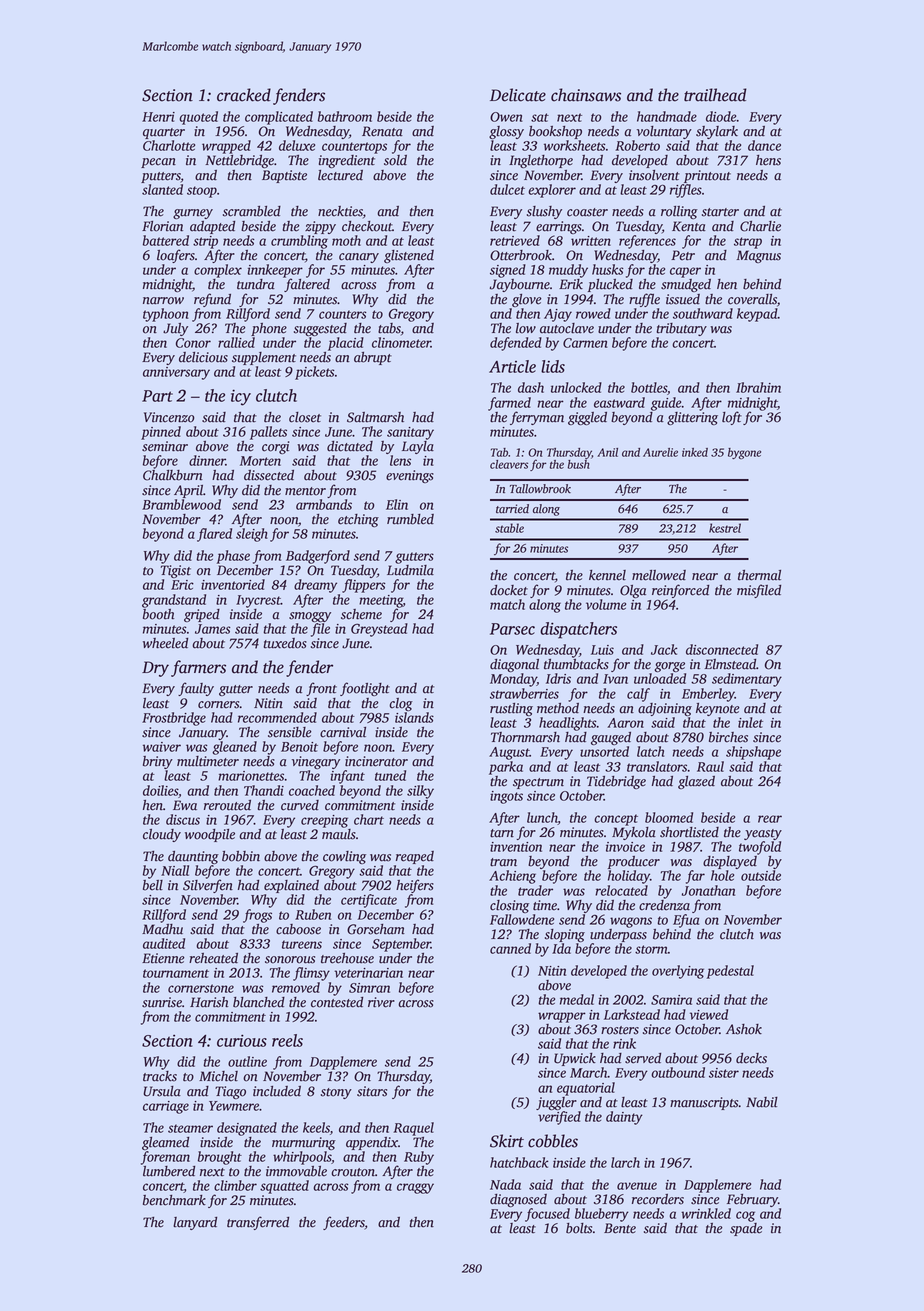 The width and height of the screenshot is (924, 1311). Describe the element at coordinates (195, 1223) in the screenshot. I see `lanyard` at that location.
